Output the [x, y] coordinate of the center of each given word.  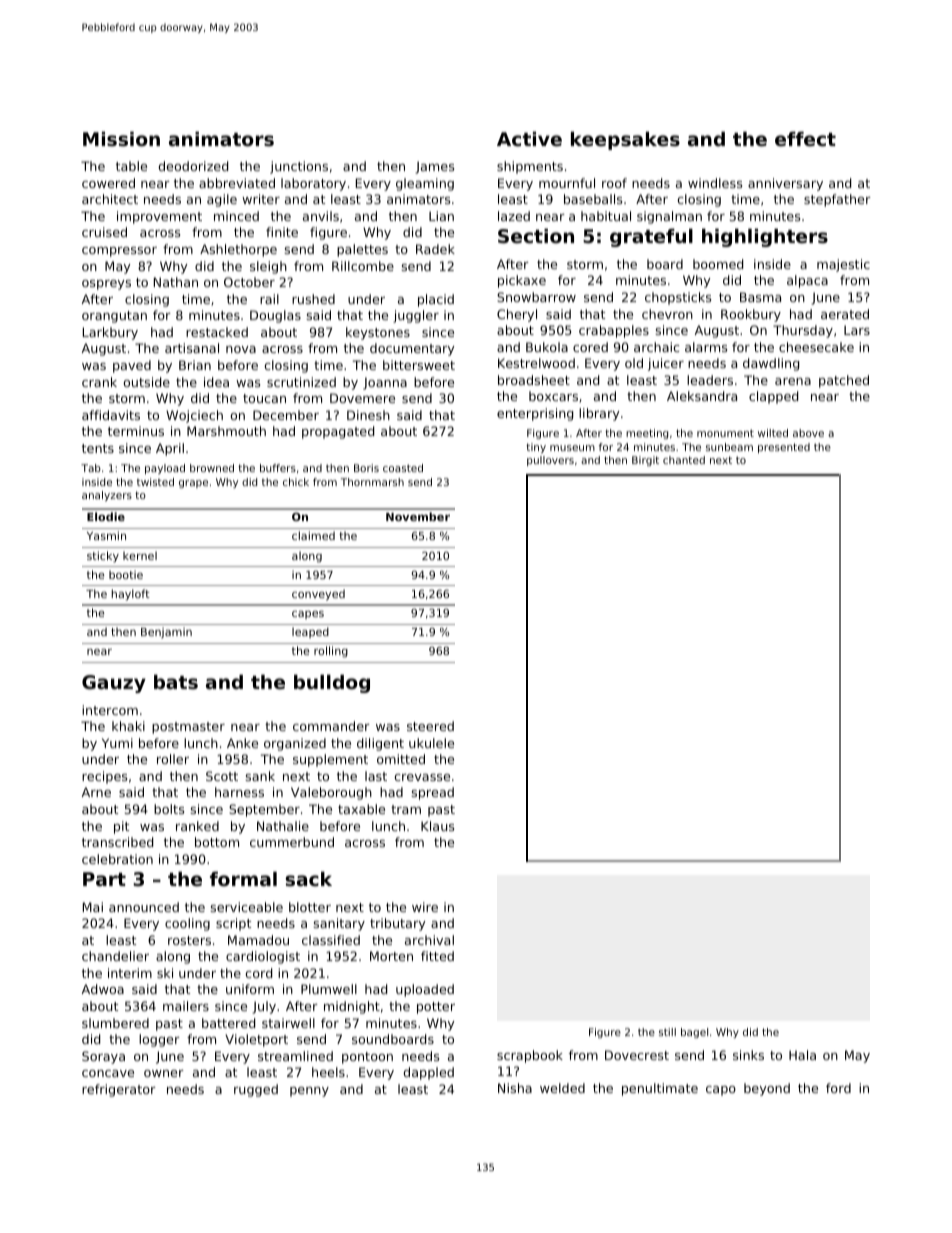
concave [108, 1073]
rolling [331, 652]
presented [784, 448]
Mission [121, 139]
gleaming [425, 184]
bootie [126, 574]
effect [805, 138]
